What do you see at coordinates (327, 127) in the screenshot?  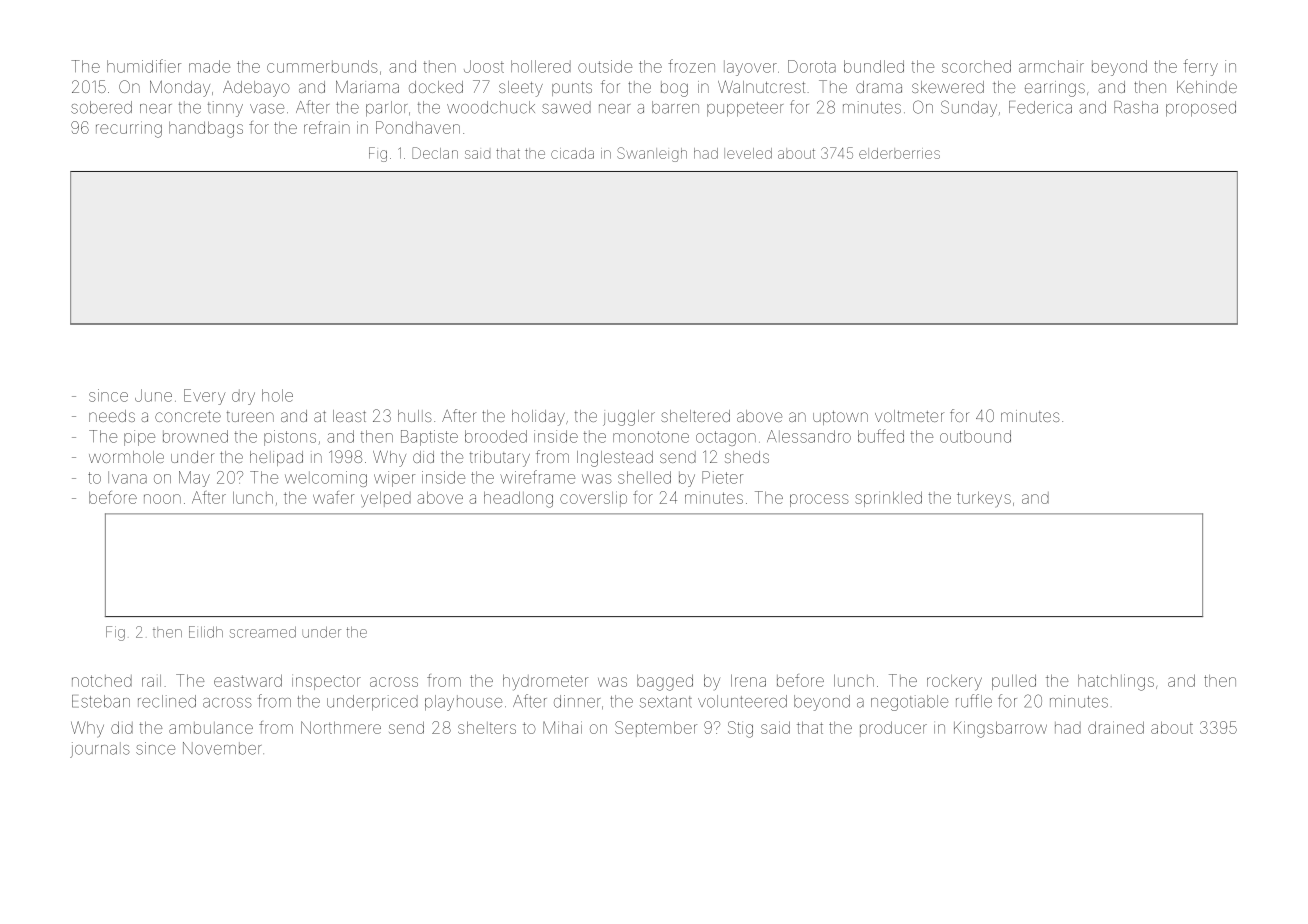 I see `refrain` at bounding box center [327, 127].
